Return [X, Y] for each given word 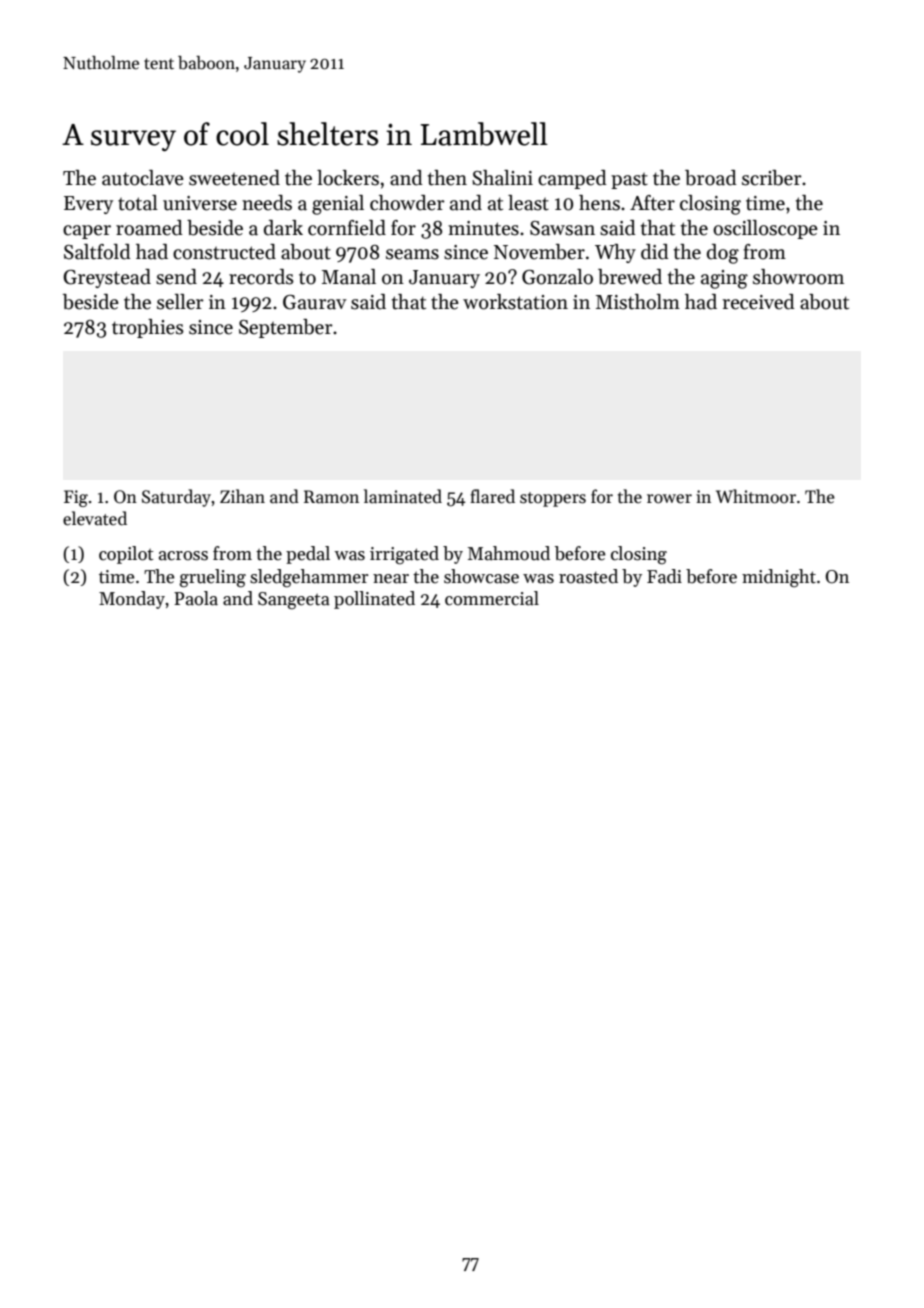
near [391, 579]
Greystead [107, 278]
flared [492, 496]
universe [200, 203]
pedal [308, 555]
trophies [148, 328]
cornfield [347, 228]
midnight [779, 578]
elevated [95, 518]
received [759, 302]
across [183, 556]
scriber [772, 178]
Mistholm [638, 302]
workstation [515, 302]
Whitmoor [756, 496]
